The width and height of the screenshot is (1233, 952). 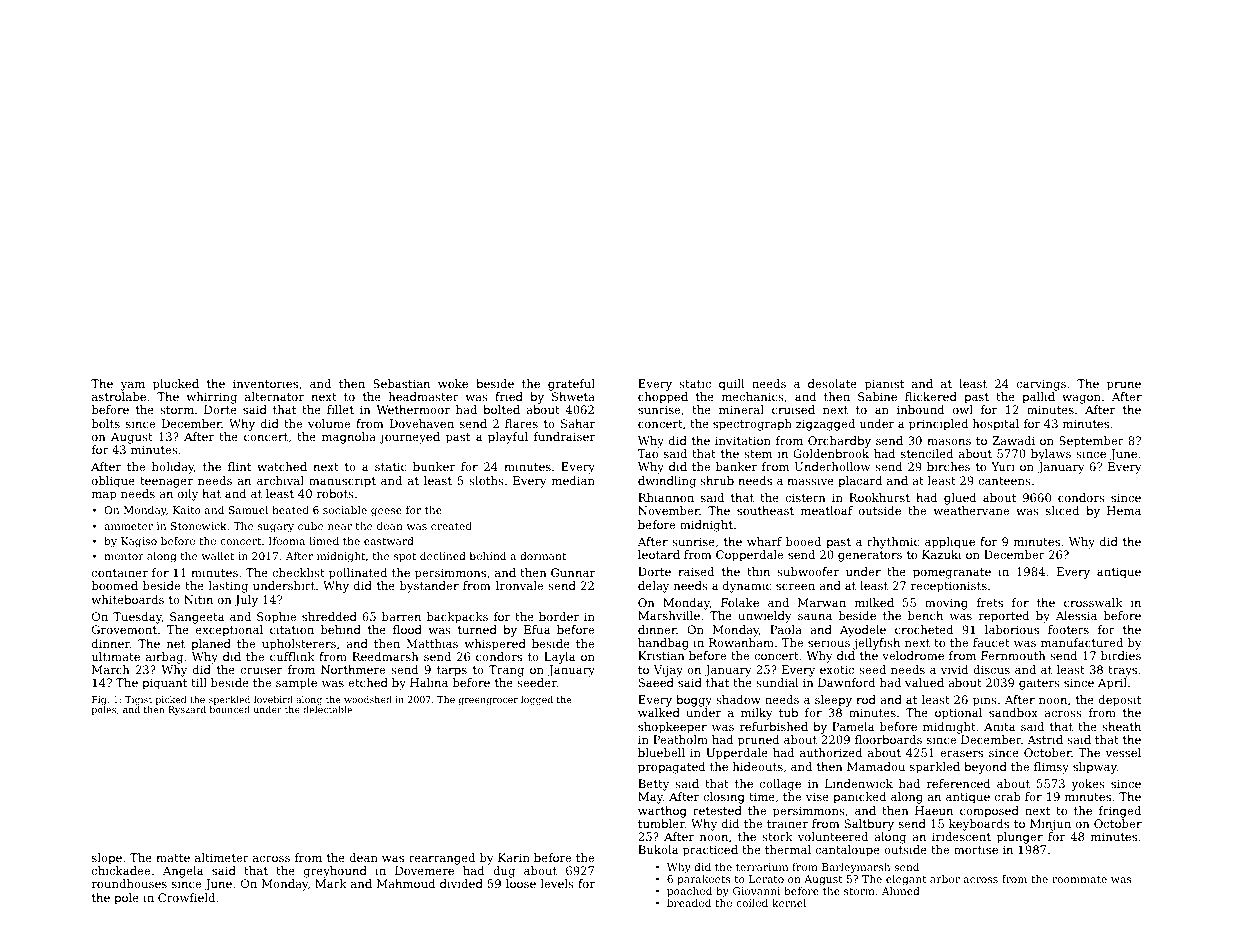 What do you see at coordinates (514, 857) in the screenshot?
I see `Karin` at bounding box center [514, 857].
